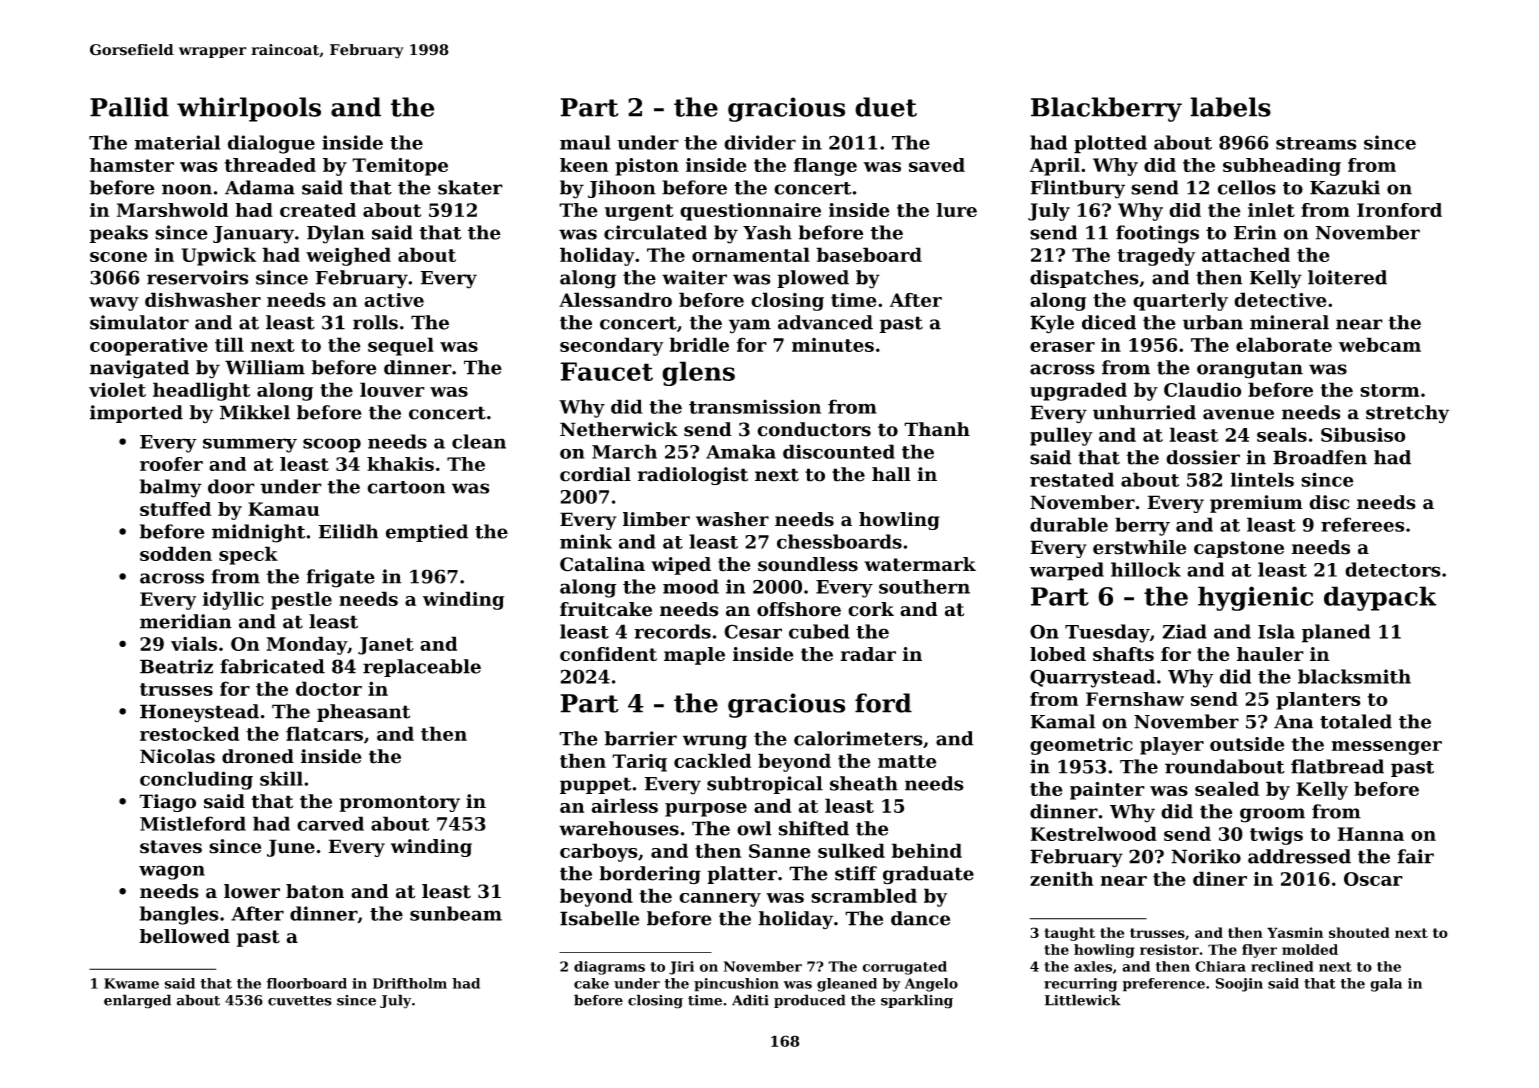 The height and width of the image is (1088, 1539). I want to click on labels, so click(1230, 107).
